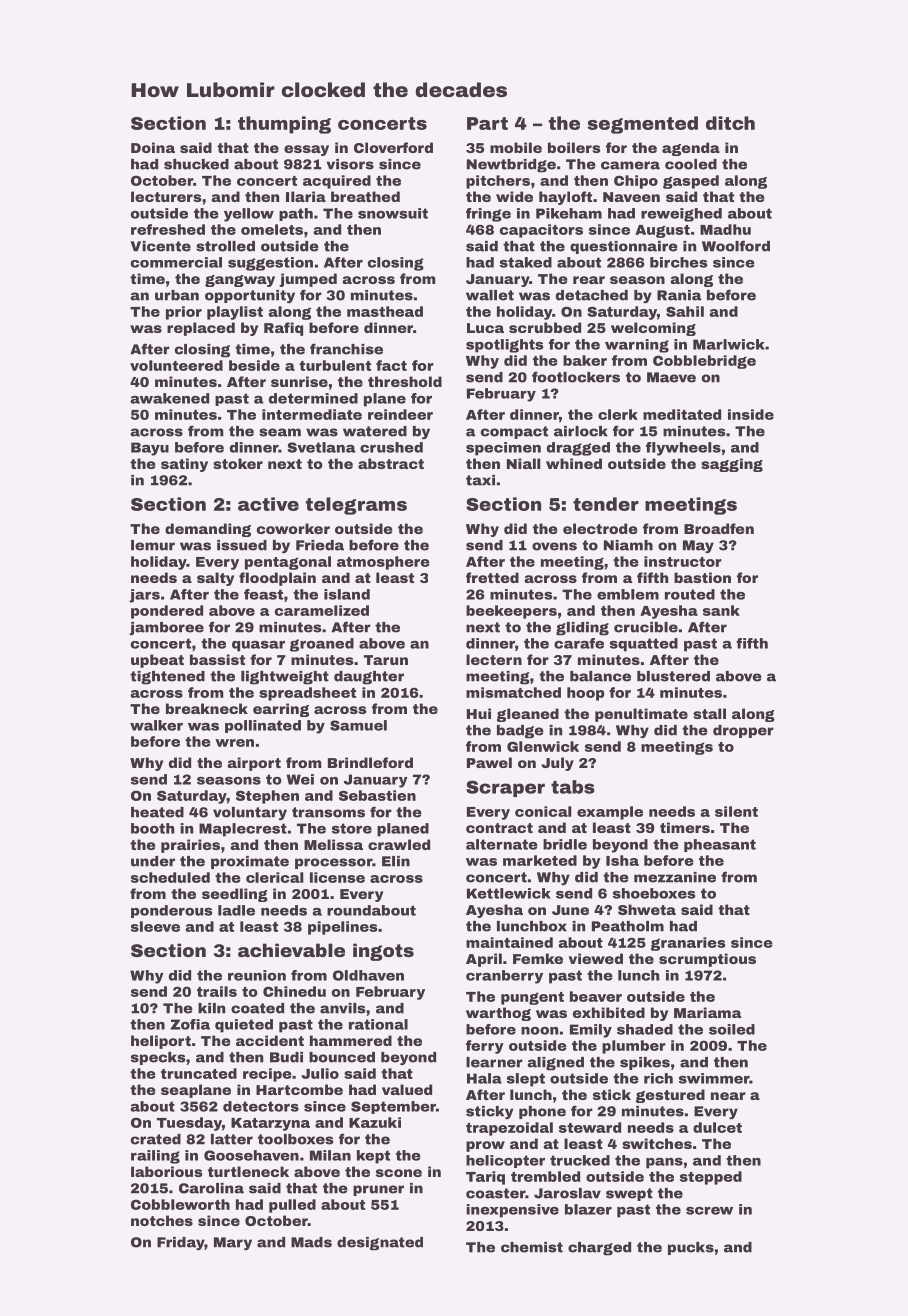 Image resolution: width=908 pixels, height=1316 pixels. I want to click on helicopter, so click(505, 1161).
